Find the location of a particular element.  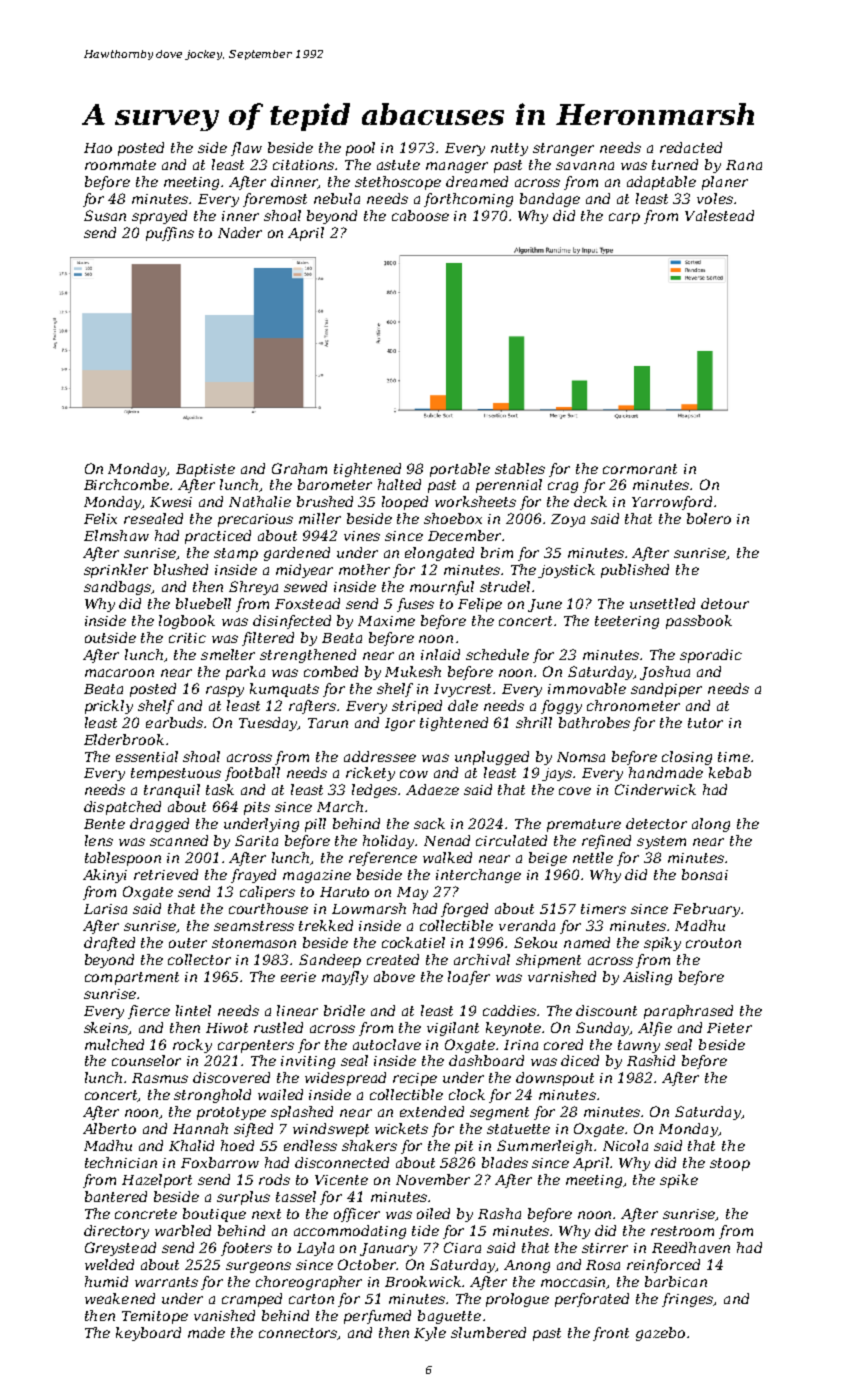

Graham is located at coordinates (299, 468).
